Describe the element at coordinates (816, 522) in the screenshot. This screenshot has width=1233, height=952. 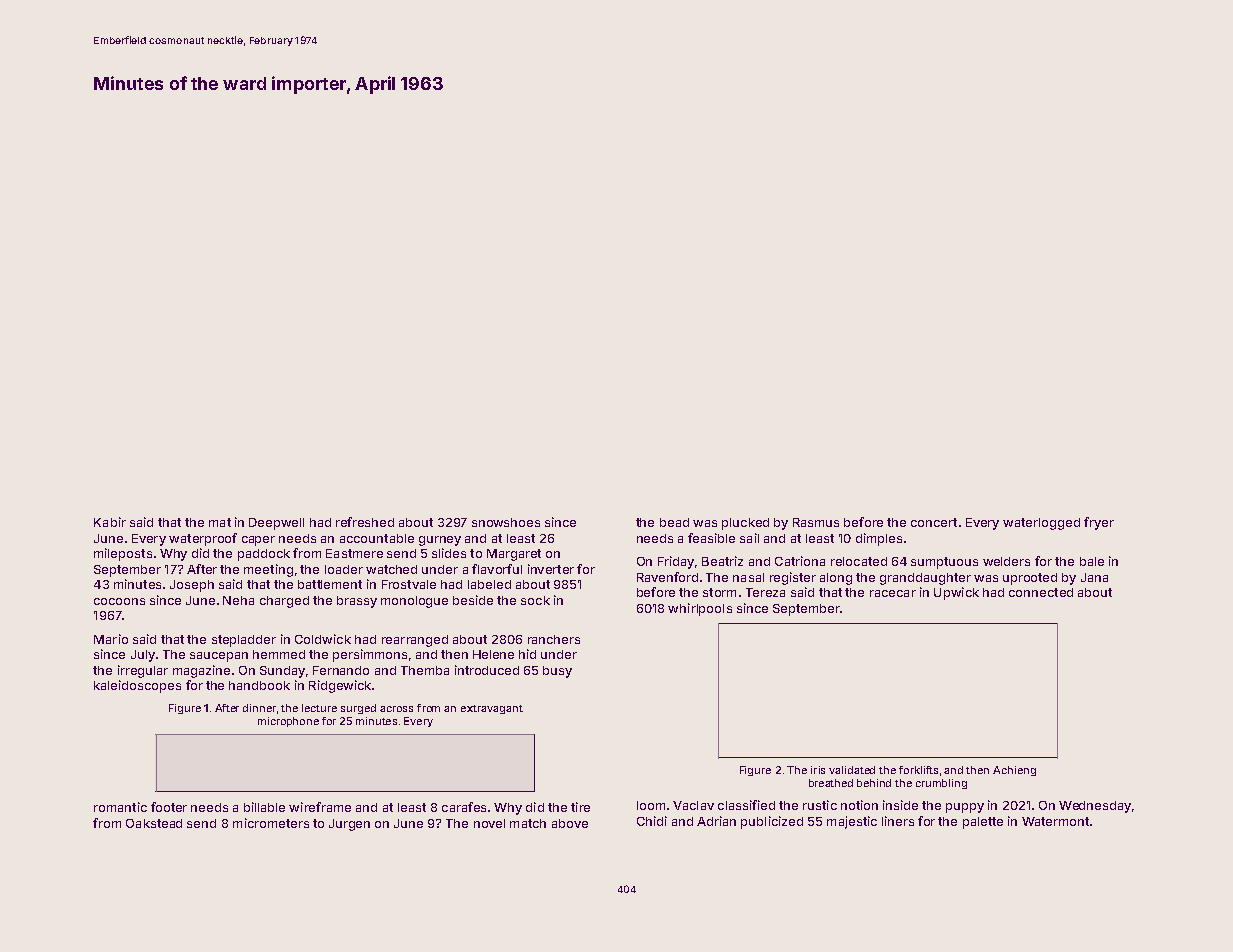
I see `Rasmus` at that location.
